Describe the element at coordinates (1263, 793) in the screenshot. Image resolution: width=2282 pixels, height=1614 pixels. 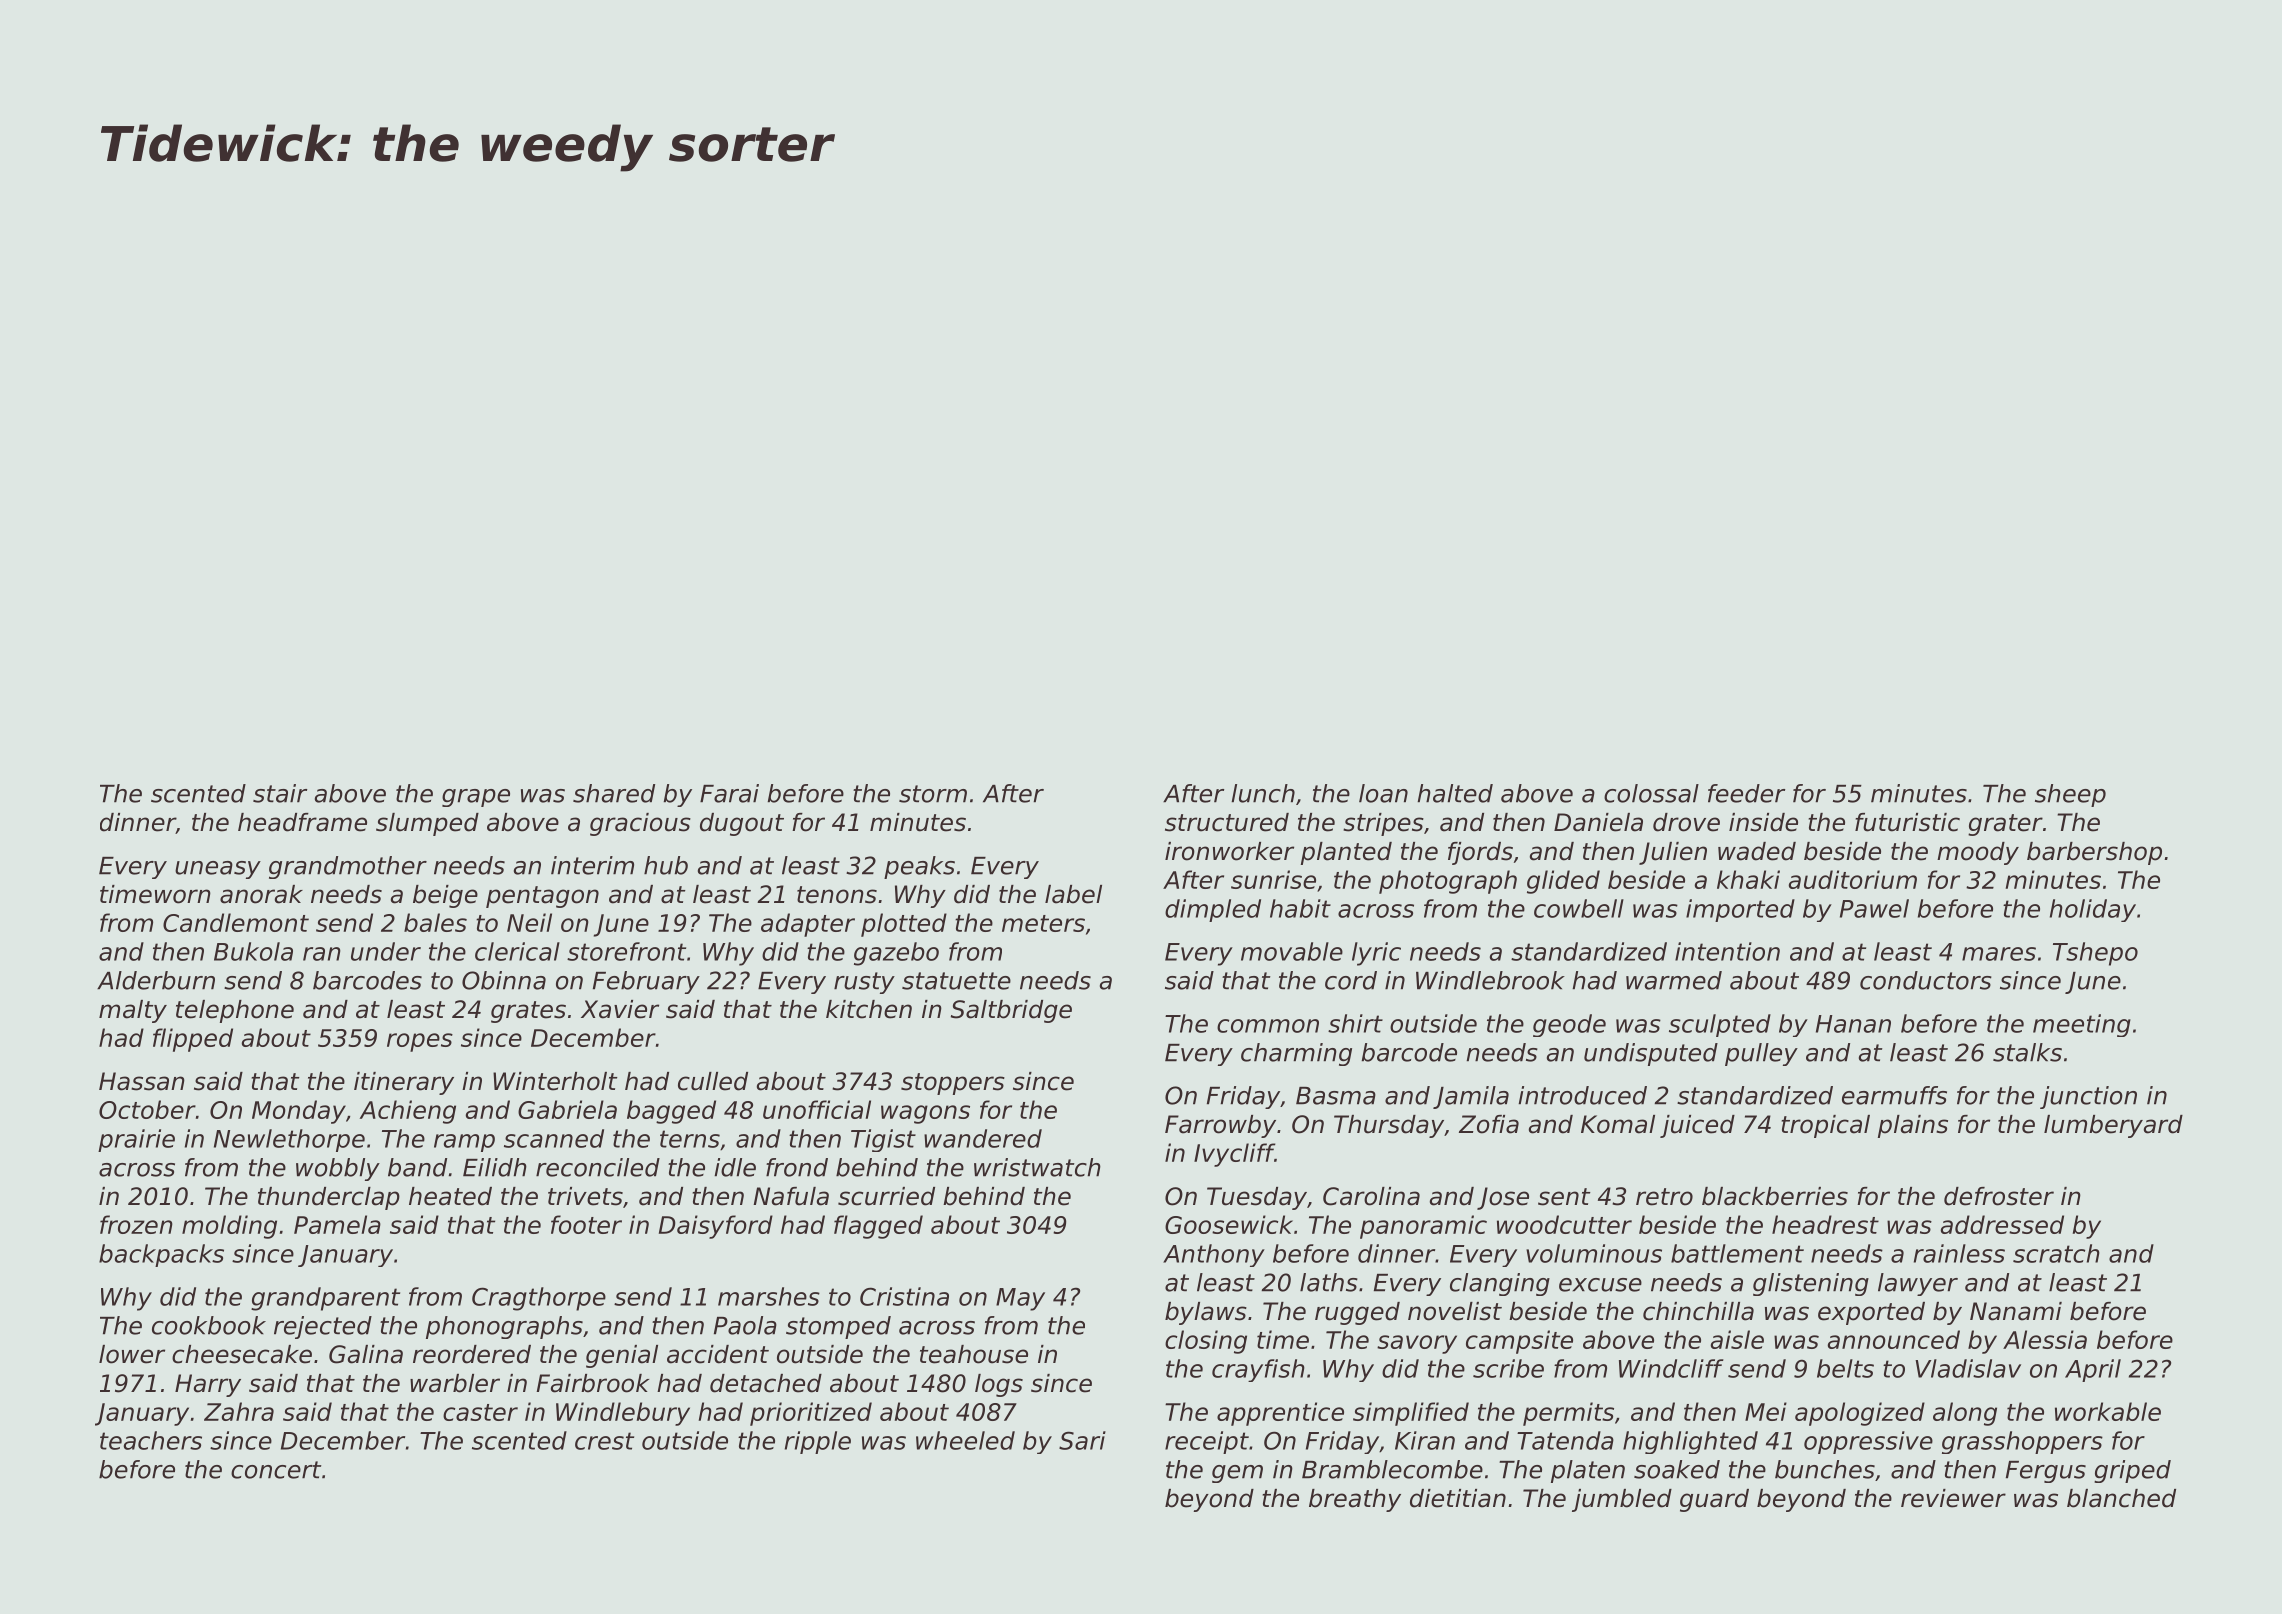
I see `lunch` at that location.
